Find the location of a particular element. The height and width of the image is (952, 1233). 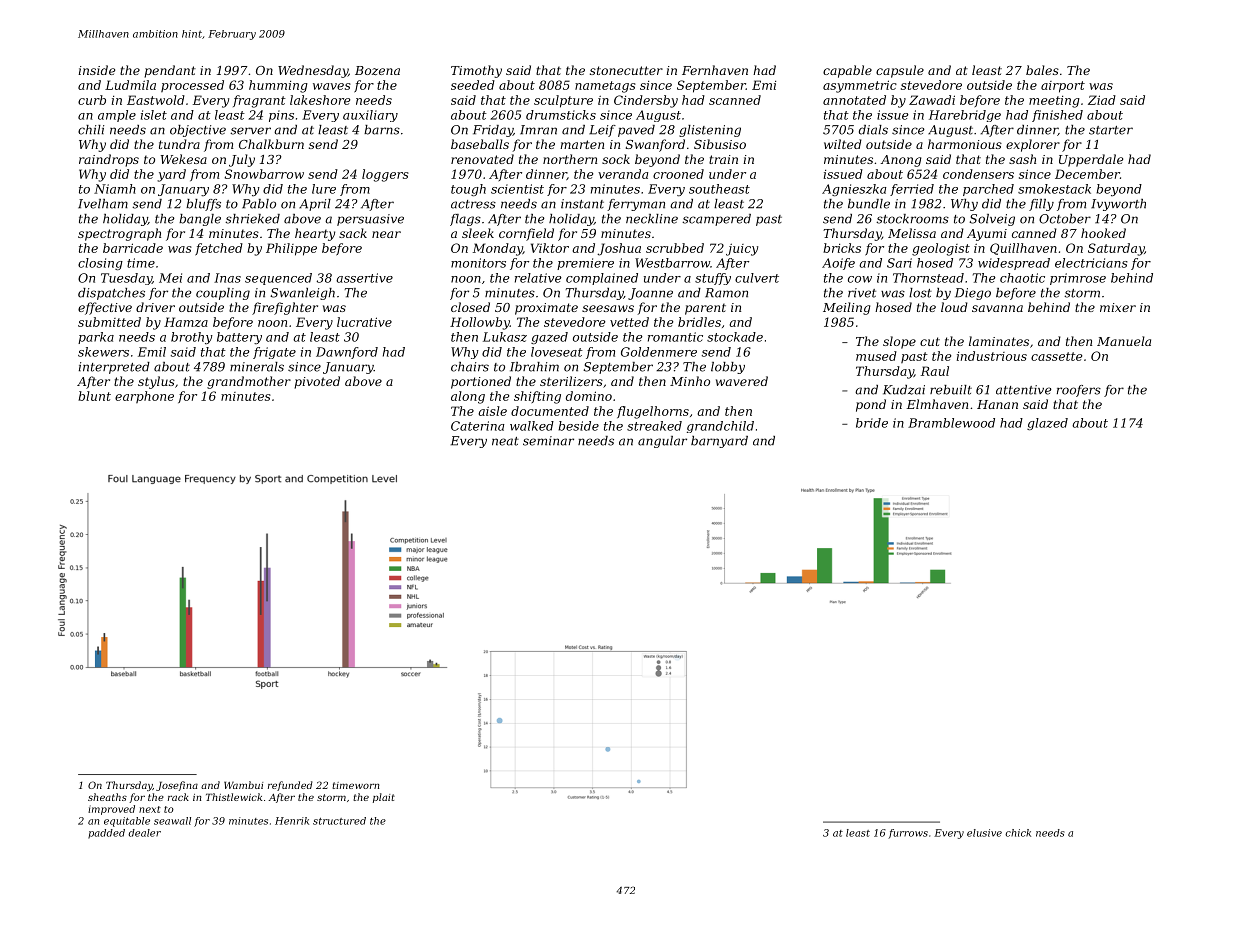

stonecutter is located at coordinates (626, 70).
